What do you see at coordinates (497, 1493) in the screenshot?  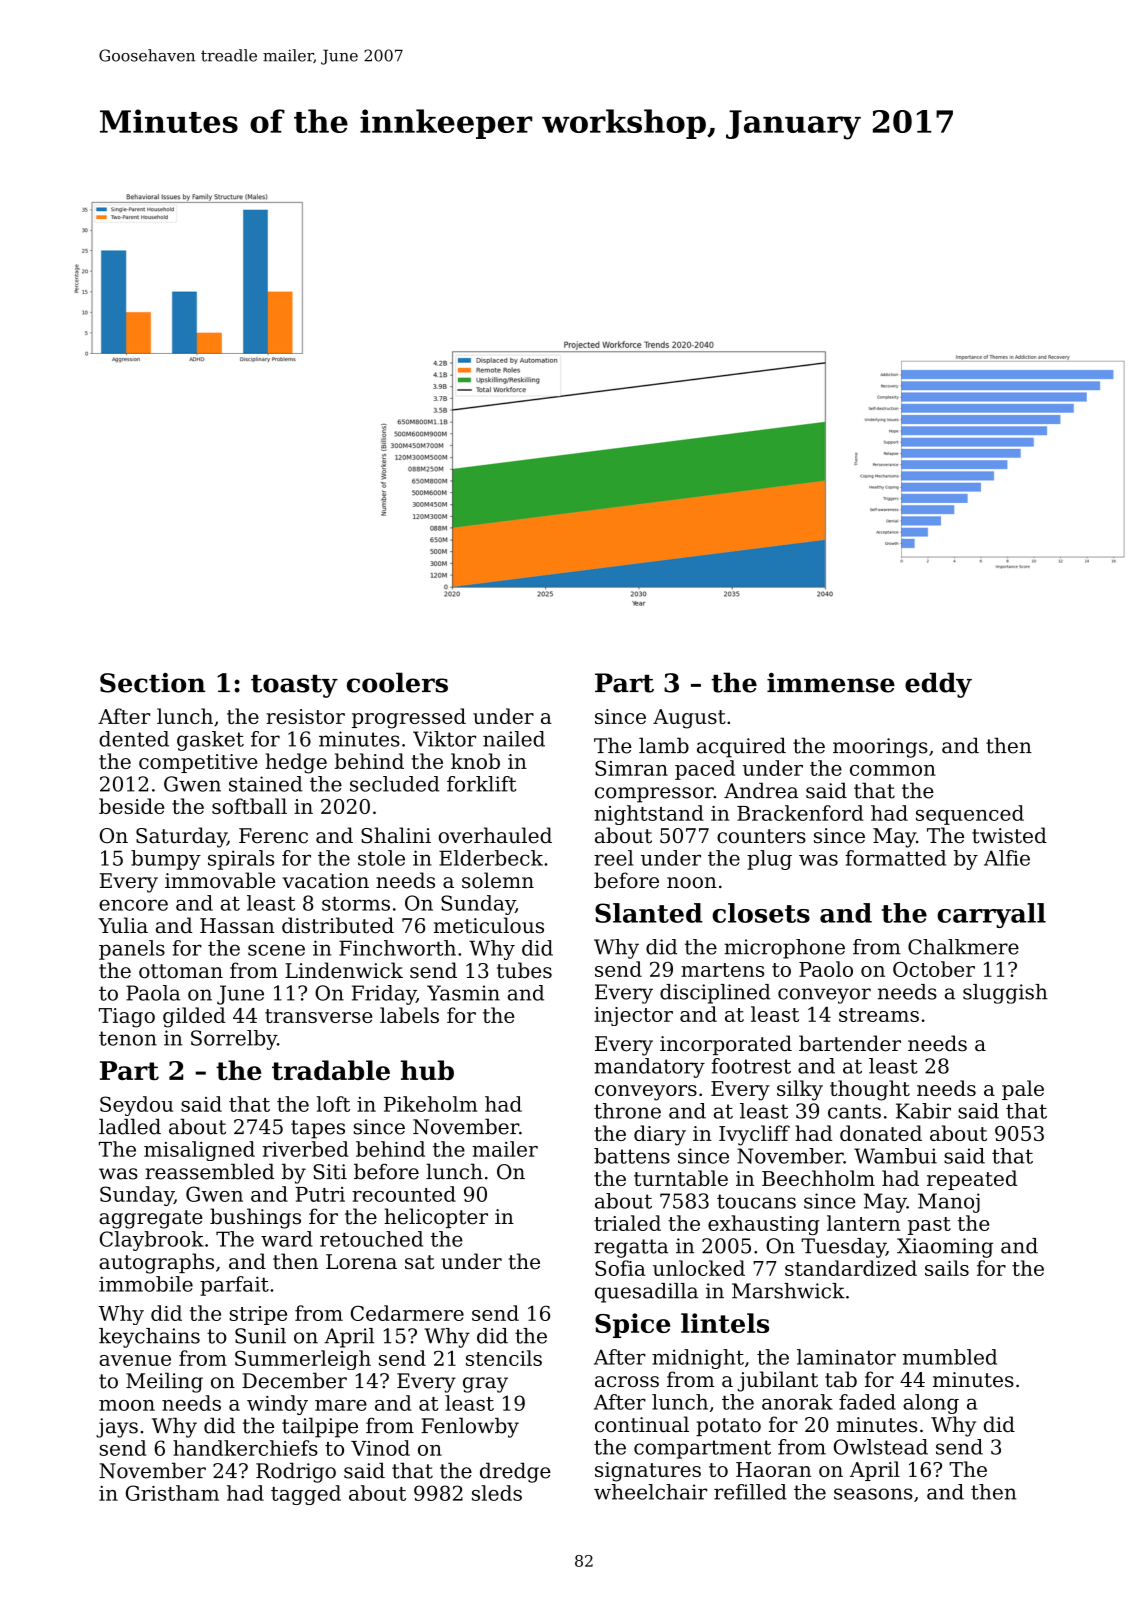 I see `sleds` at bounding box center [497, 1493].
